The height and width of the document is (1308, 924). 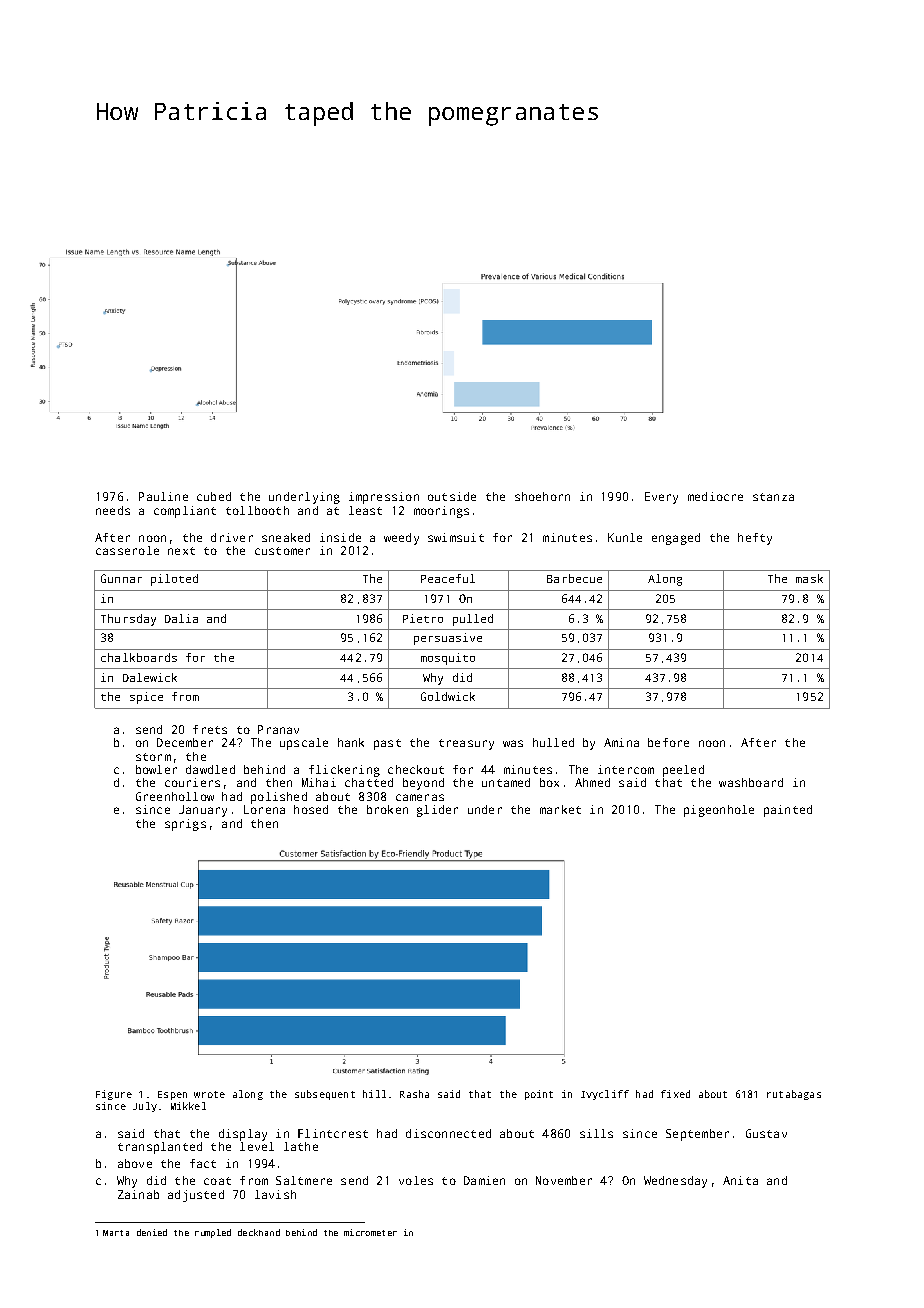 I want to click on Zainab, so click(x=138, y=1194).
